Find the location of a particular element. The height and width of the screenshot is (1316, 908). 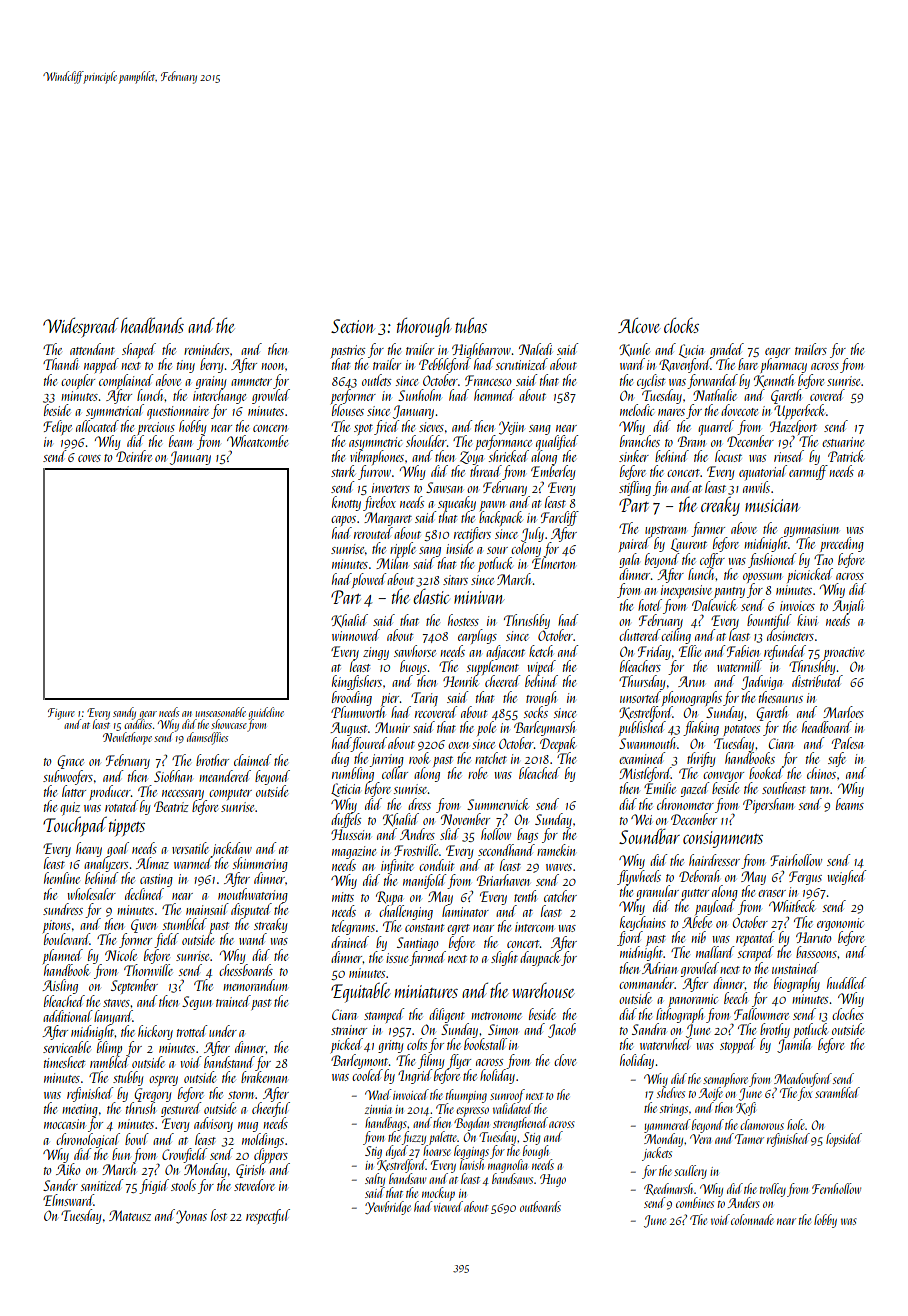

outboards is located at coordinates (540, 1206).
